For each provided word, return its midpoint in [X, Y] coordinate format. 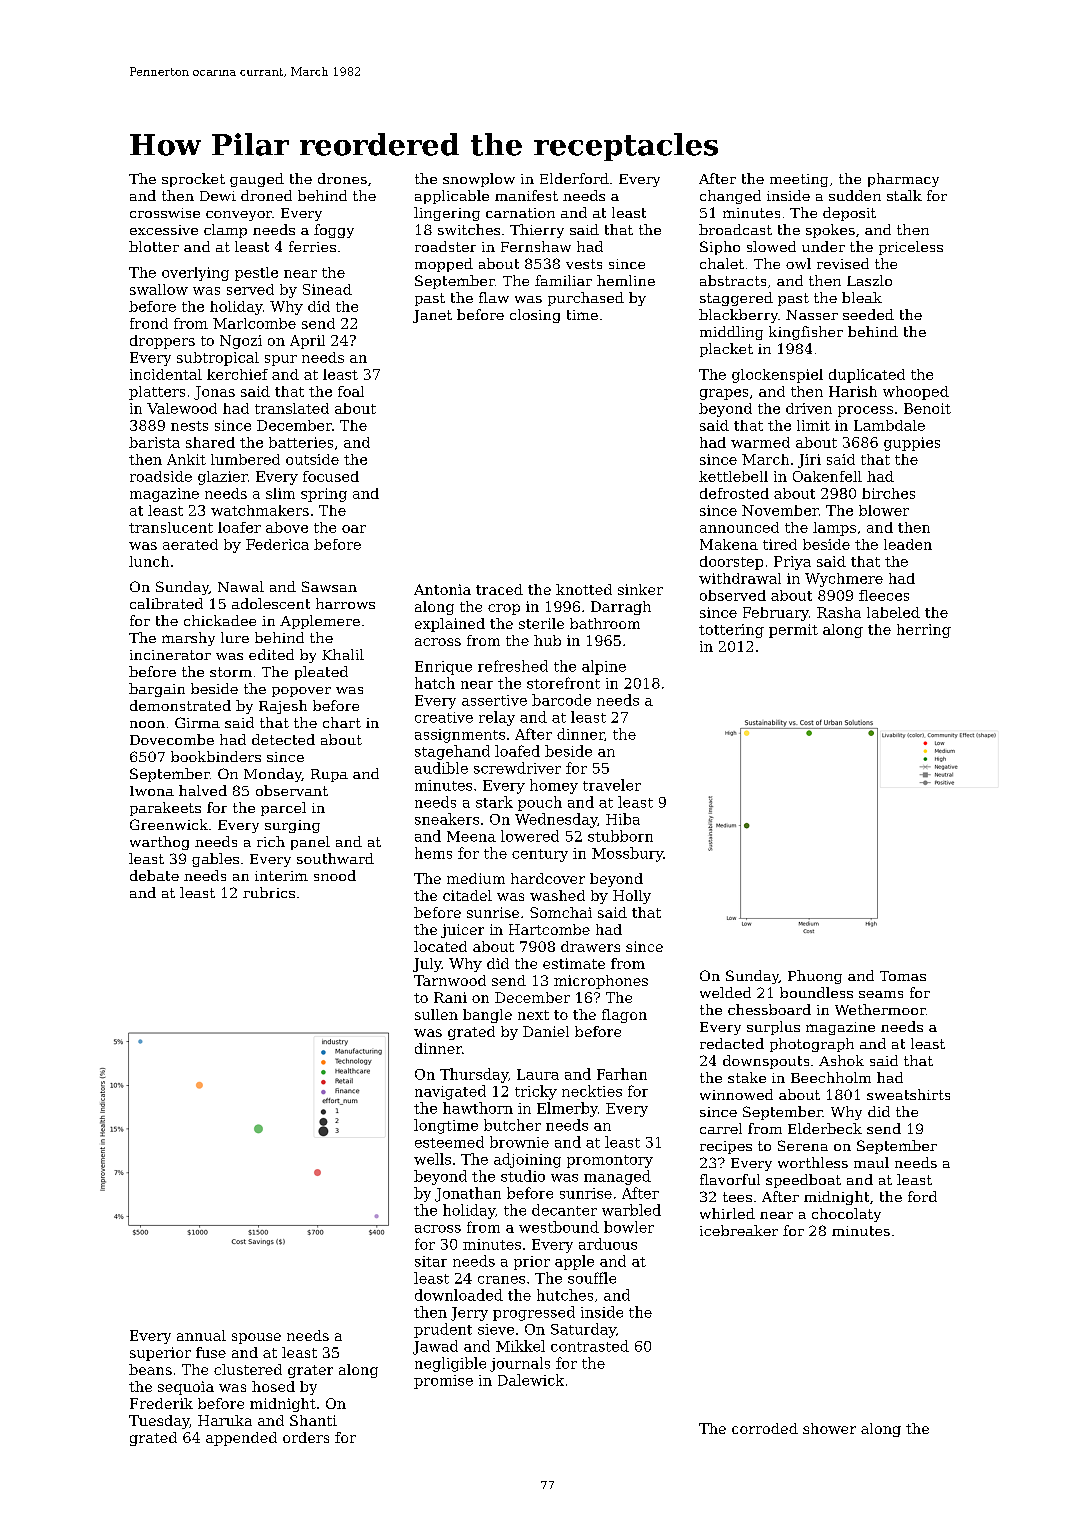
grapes [724, 394]
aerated [190, 544]
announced [739, 527]
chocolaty [846, 1215]
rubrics [269, 892]
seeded [868, 314]
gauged [257, 180]
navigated [450, 1092]
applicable [452, 197]
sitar [431, 1261]
